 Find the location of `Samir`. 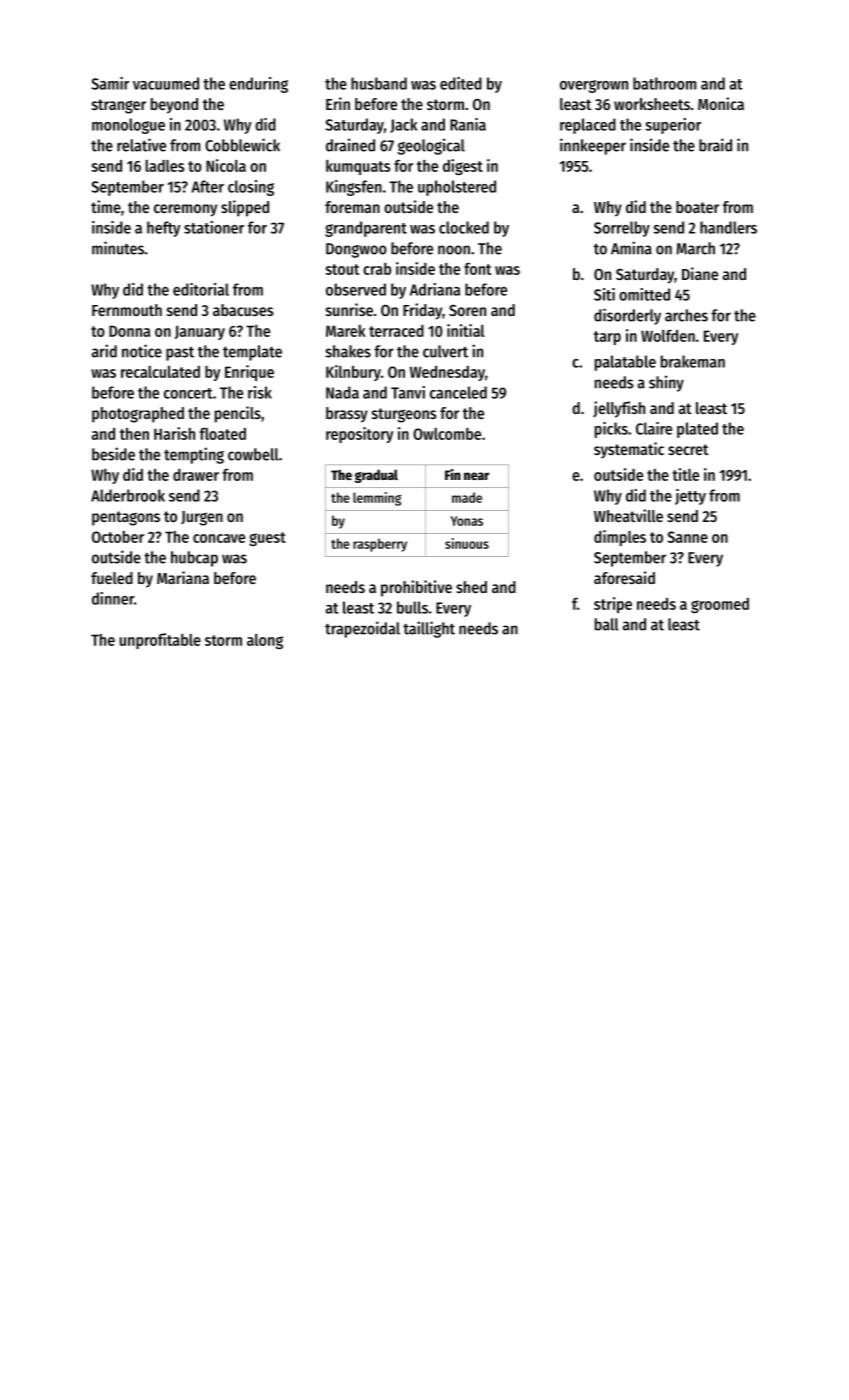

Samir is located at coordinates (110, 83).
